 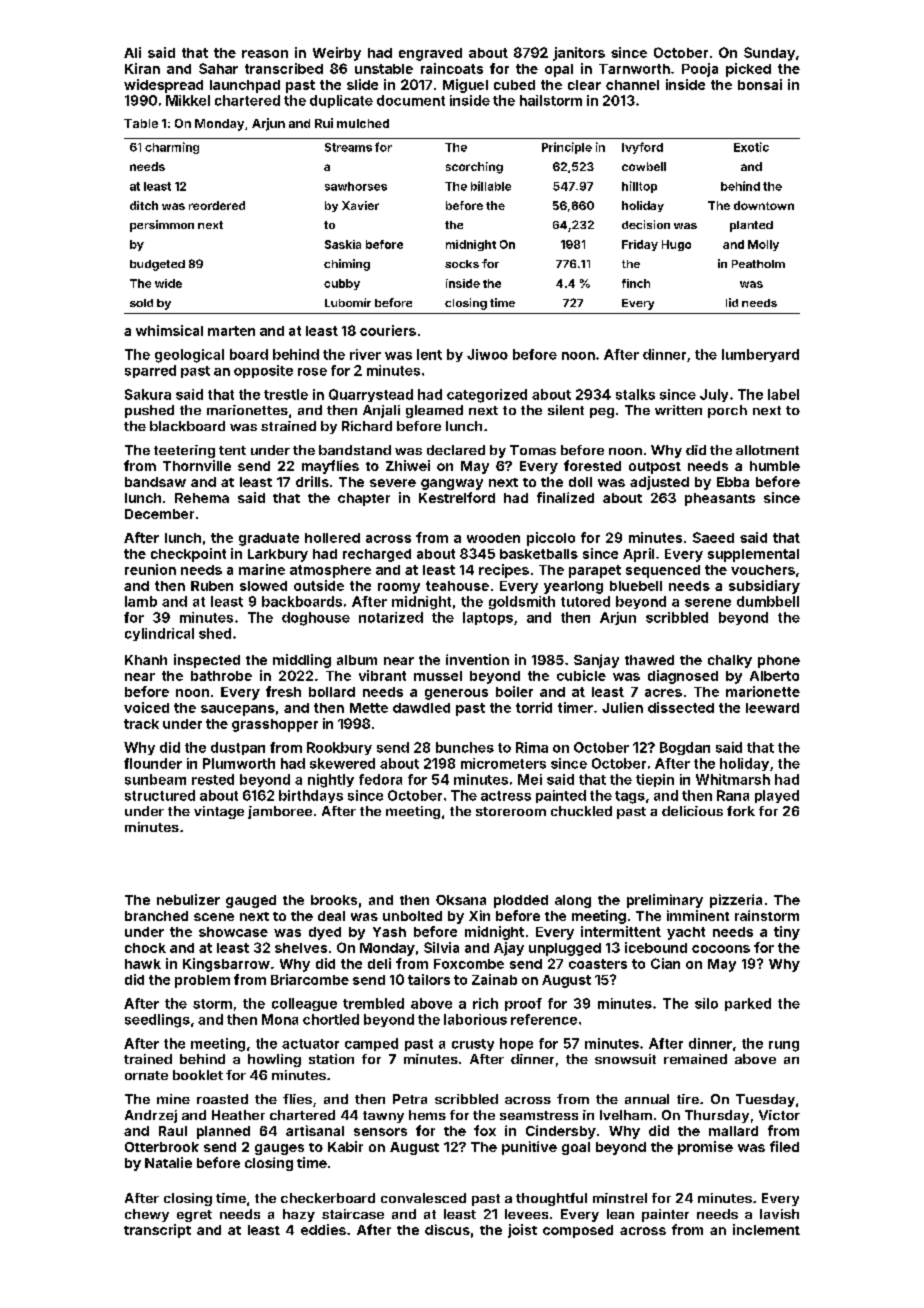 I want to click on coasters, so click(x=598, y=964).
